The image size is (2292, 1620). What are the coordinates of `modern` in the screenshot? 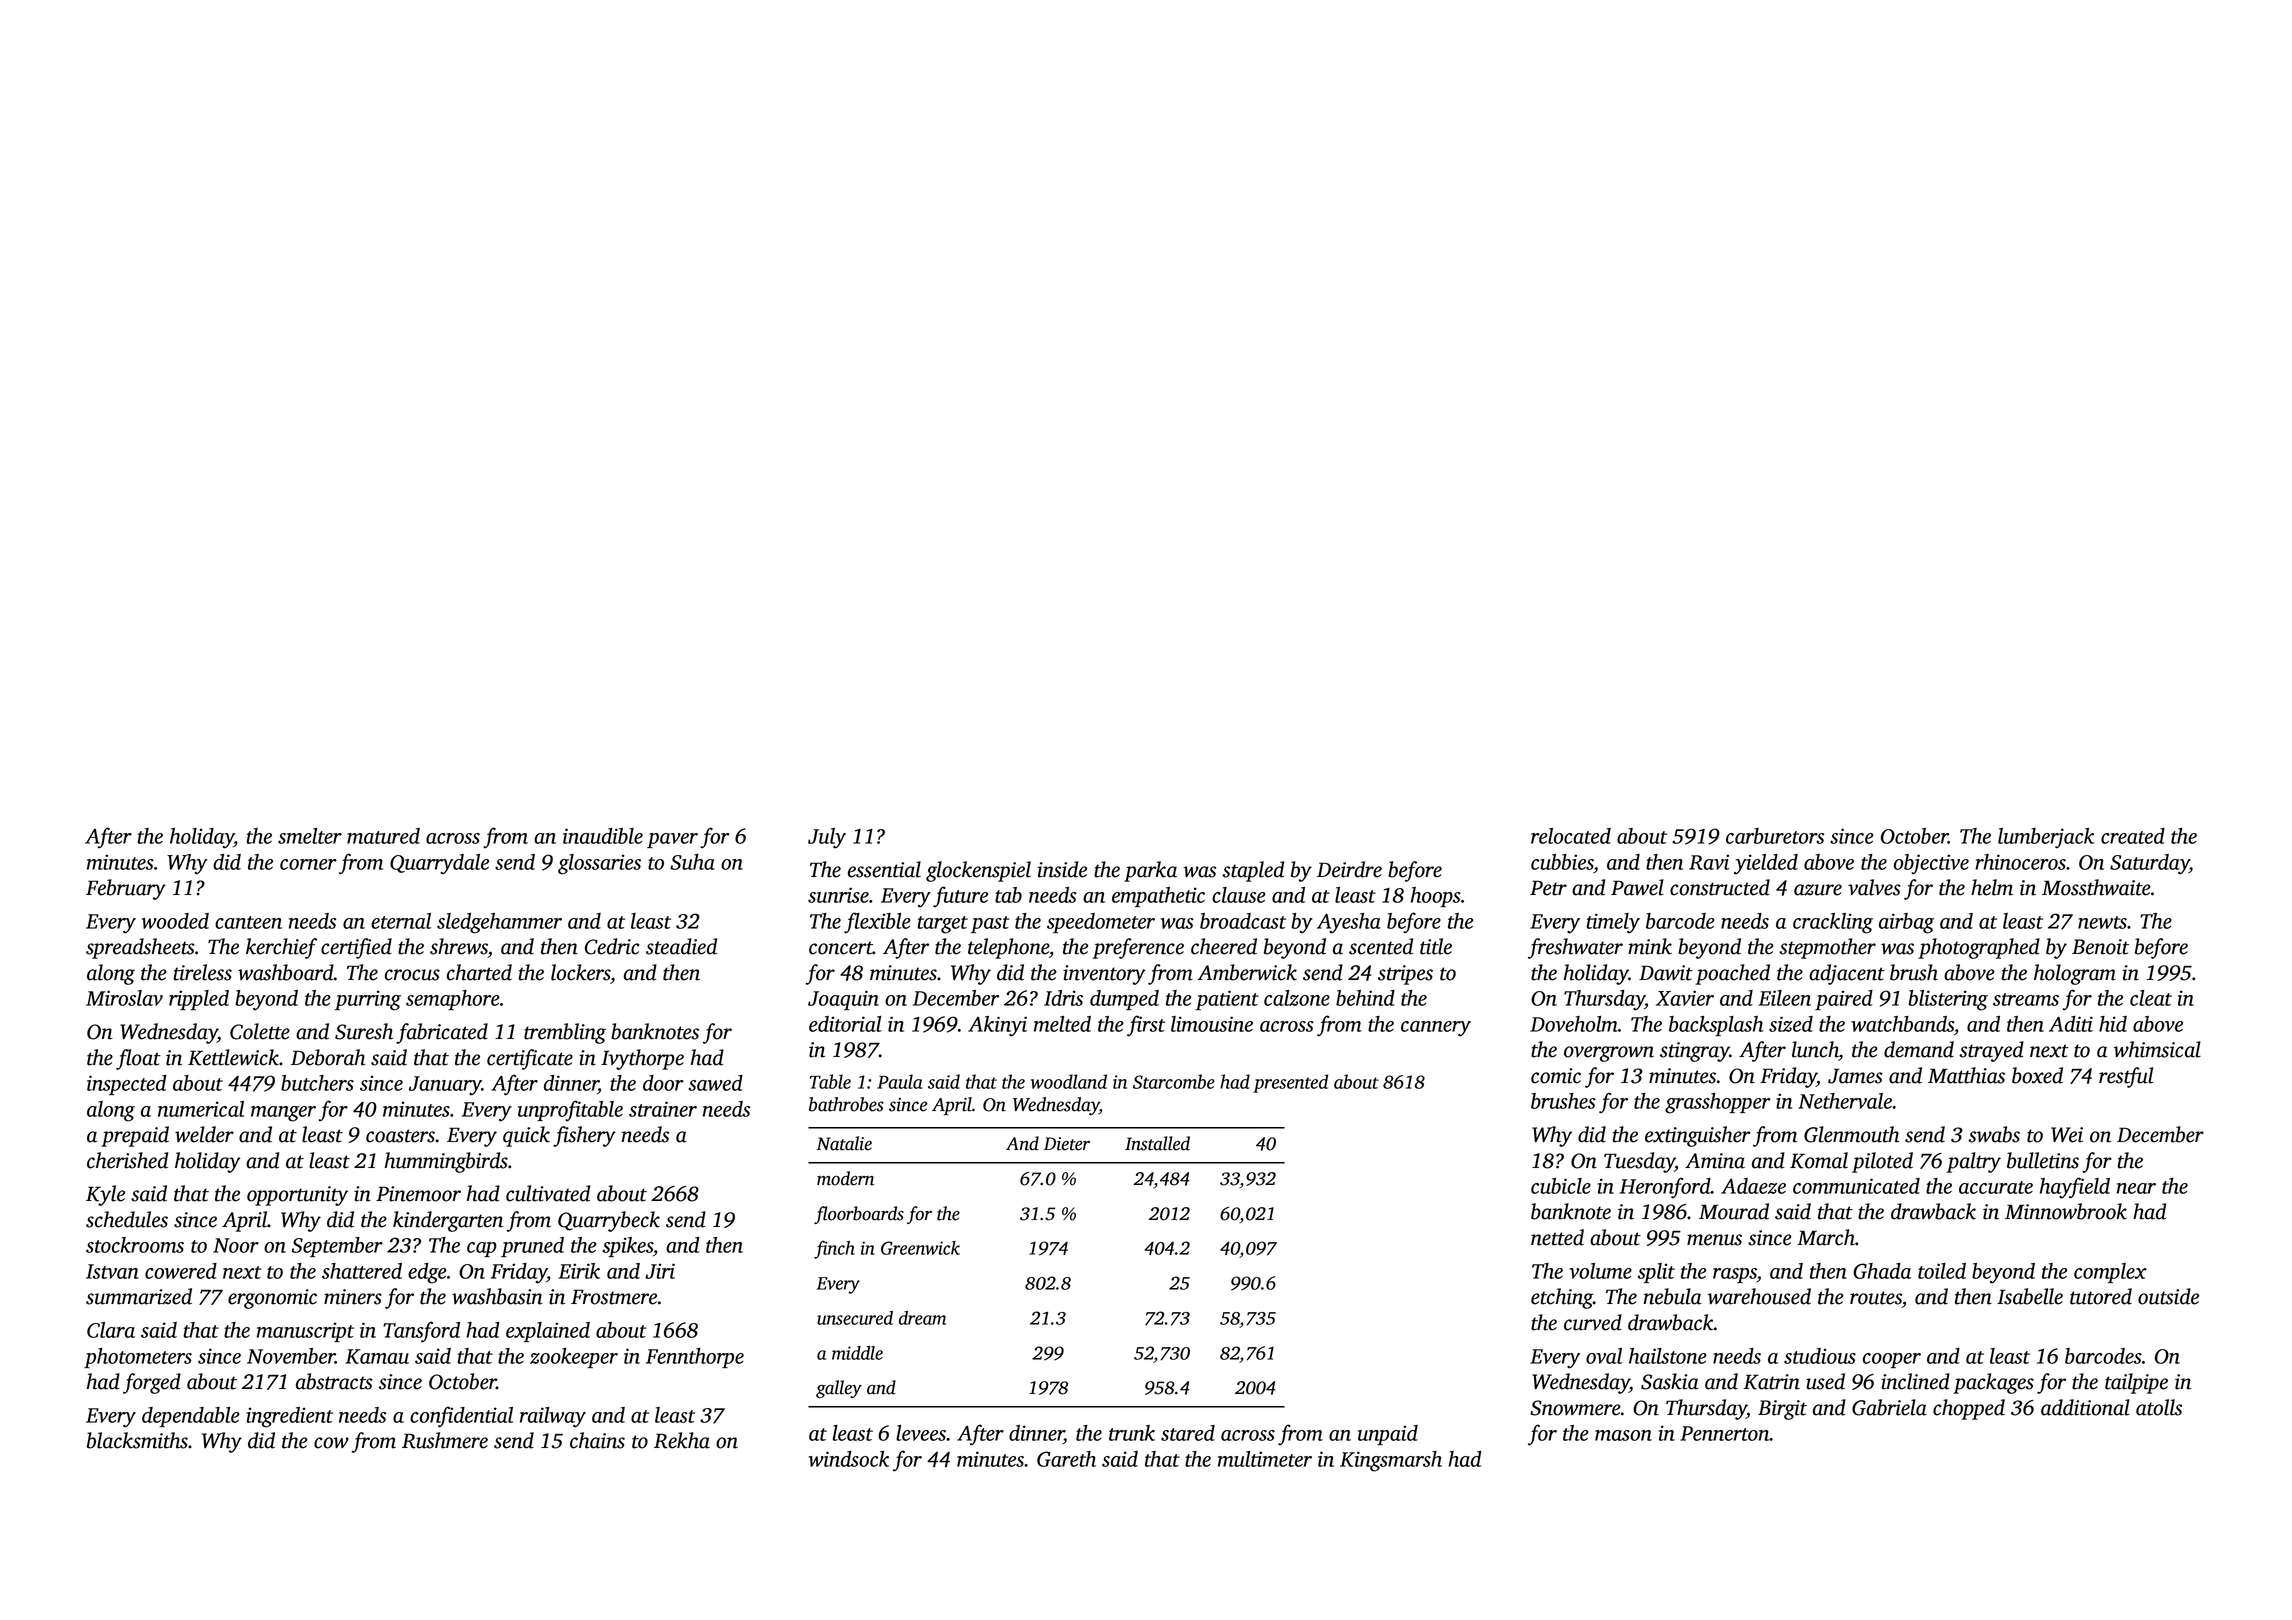 It's located at (845, 1178).
